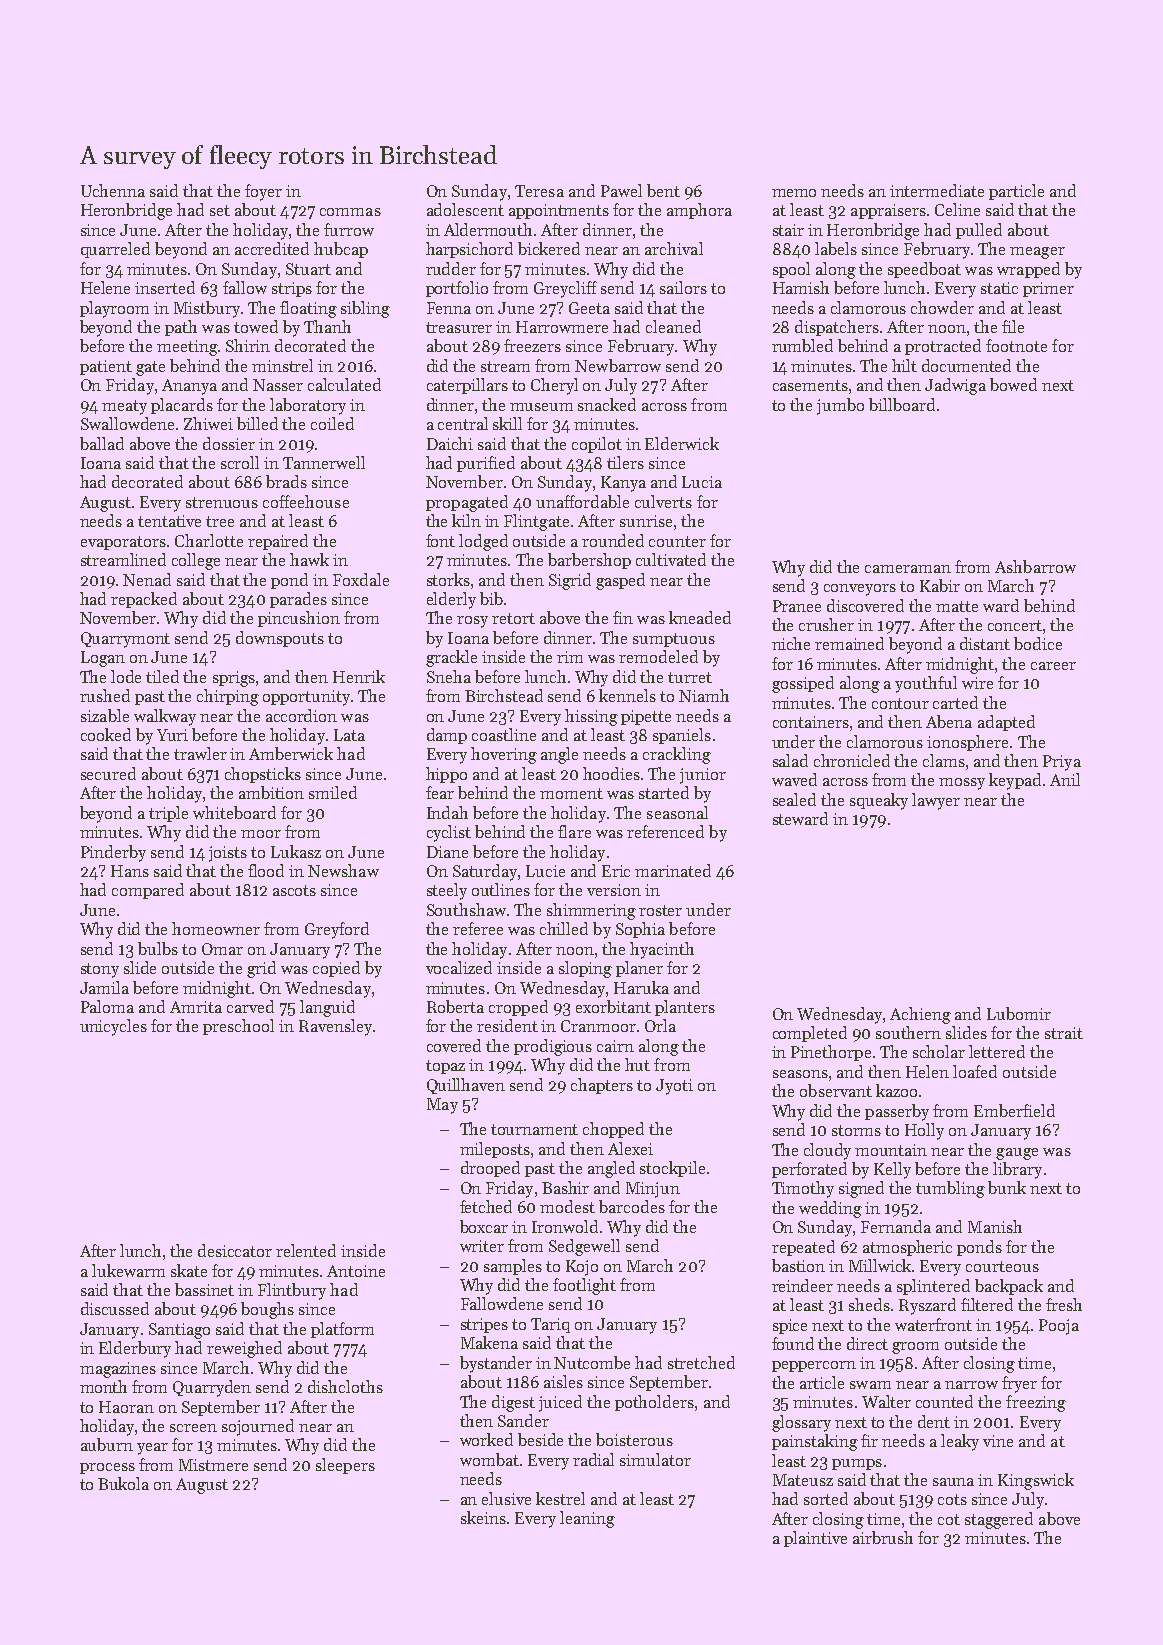  I want to click on carved, so click(250, 1006).
